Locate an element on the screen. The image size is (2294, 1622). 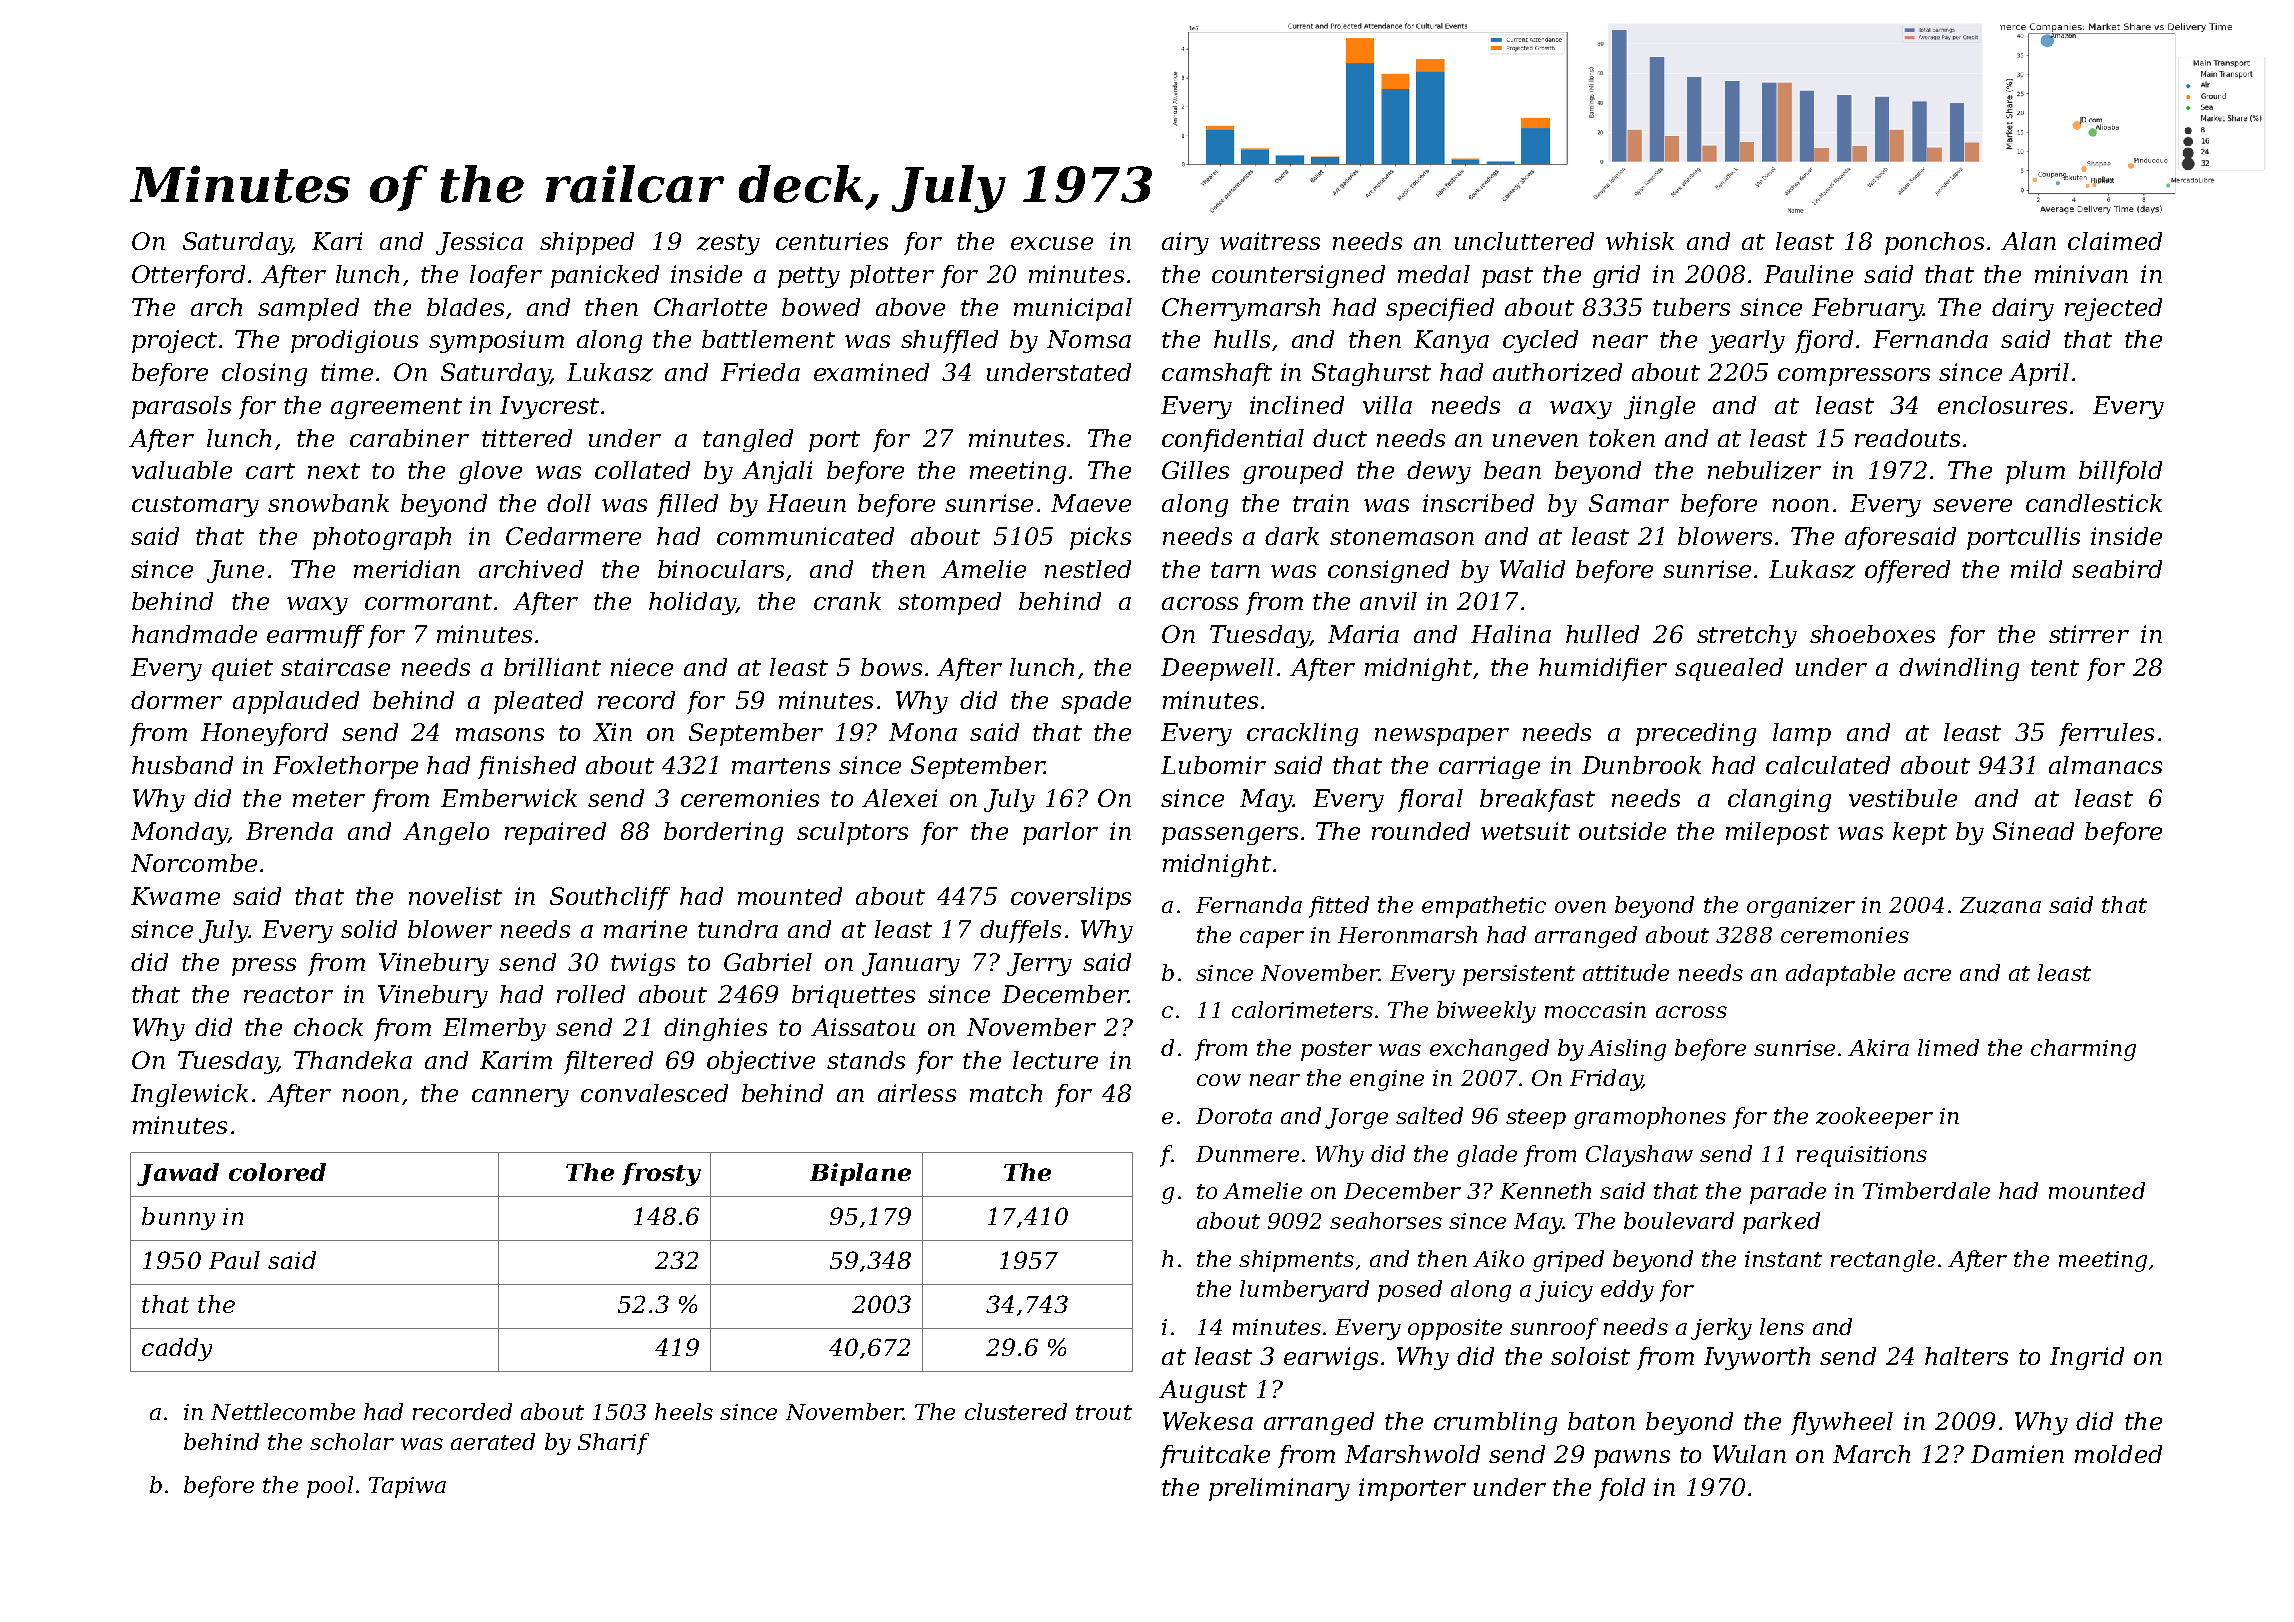
ponchos is located at coordinates (1934, 243).
